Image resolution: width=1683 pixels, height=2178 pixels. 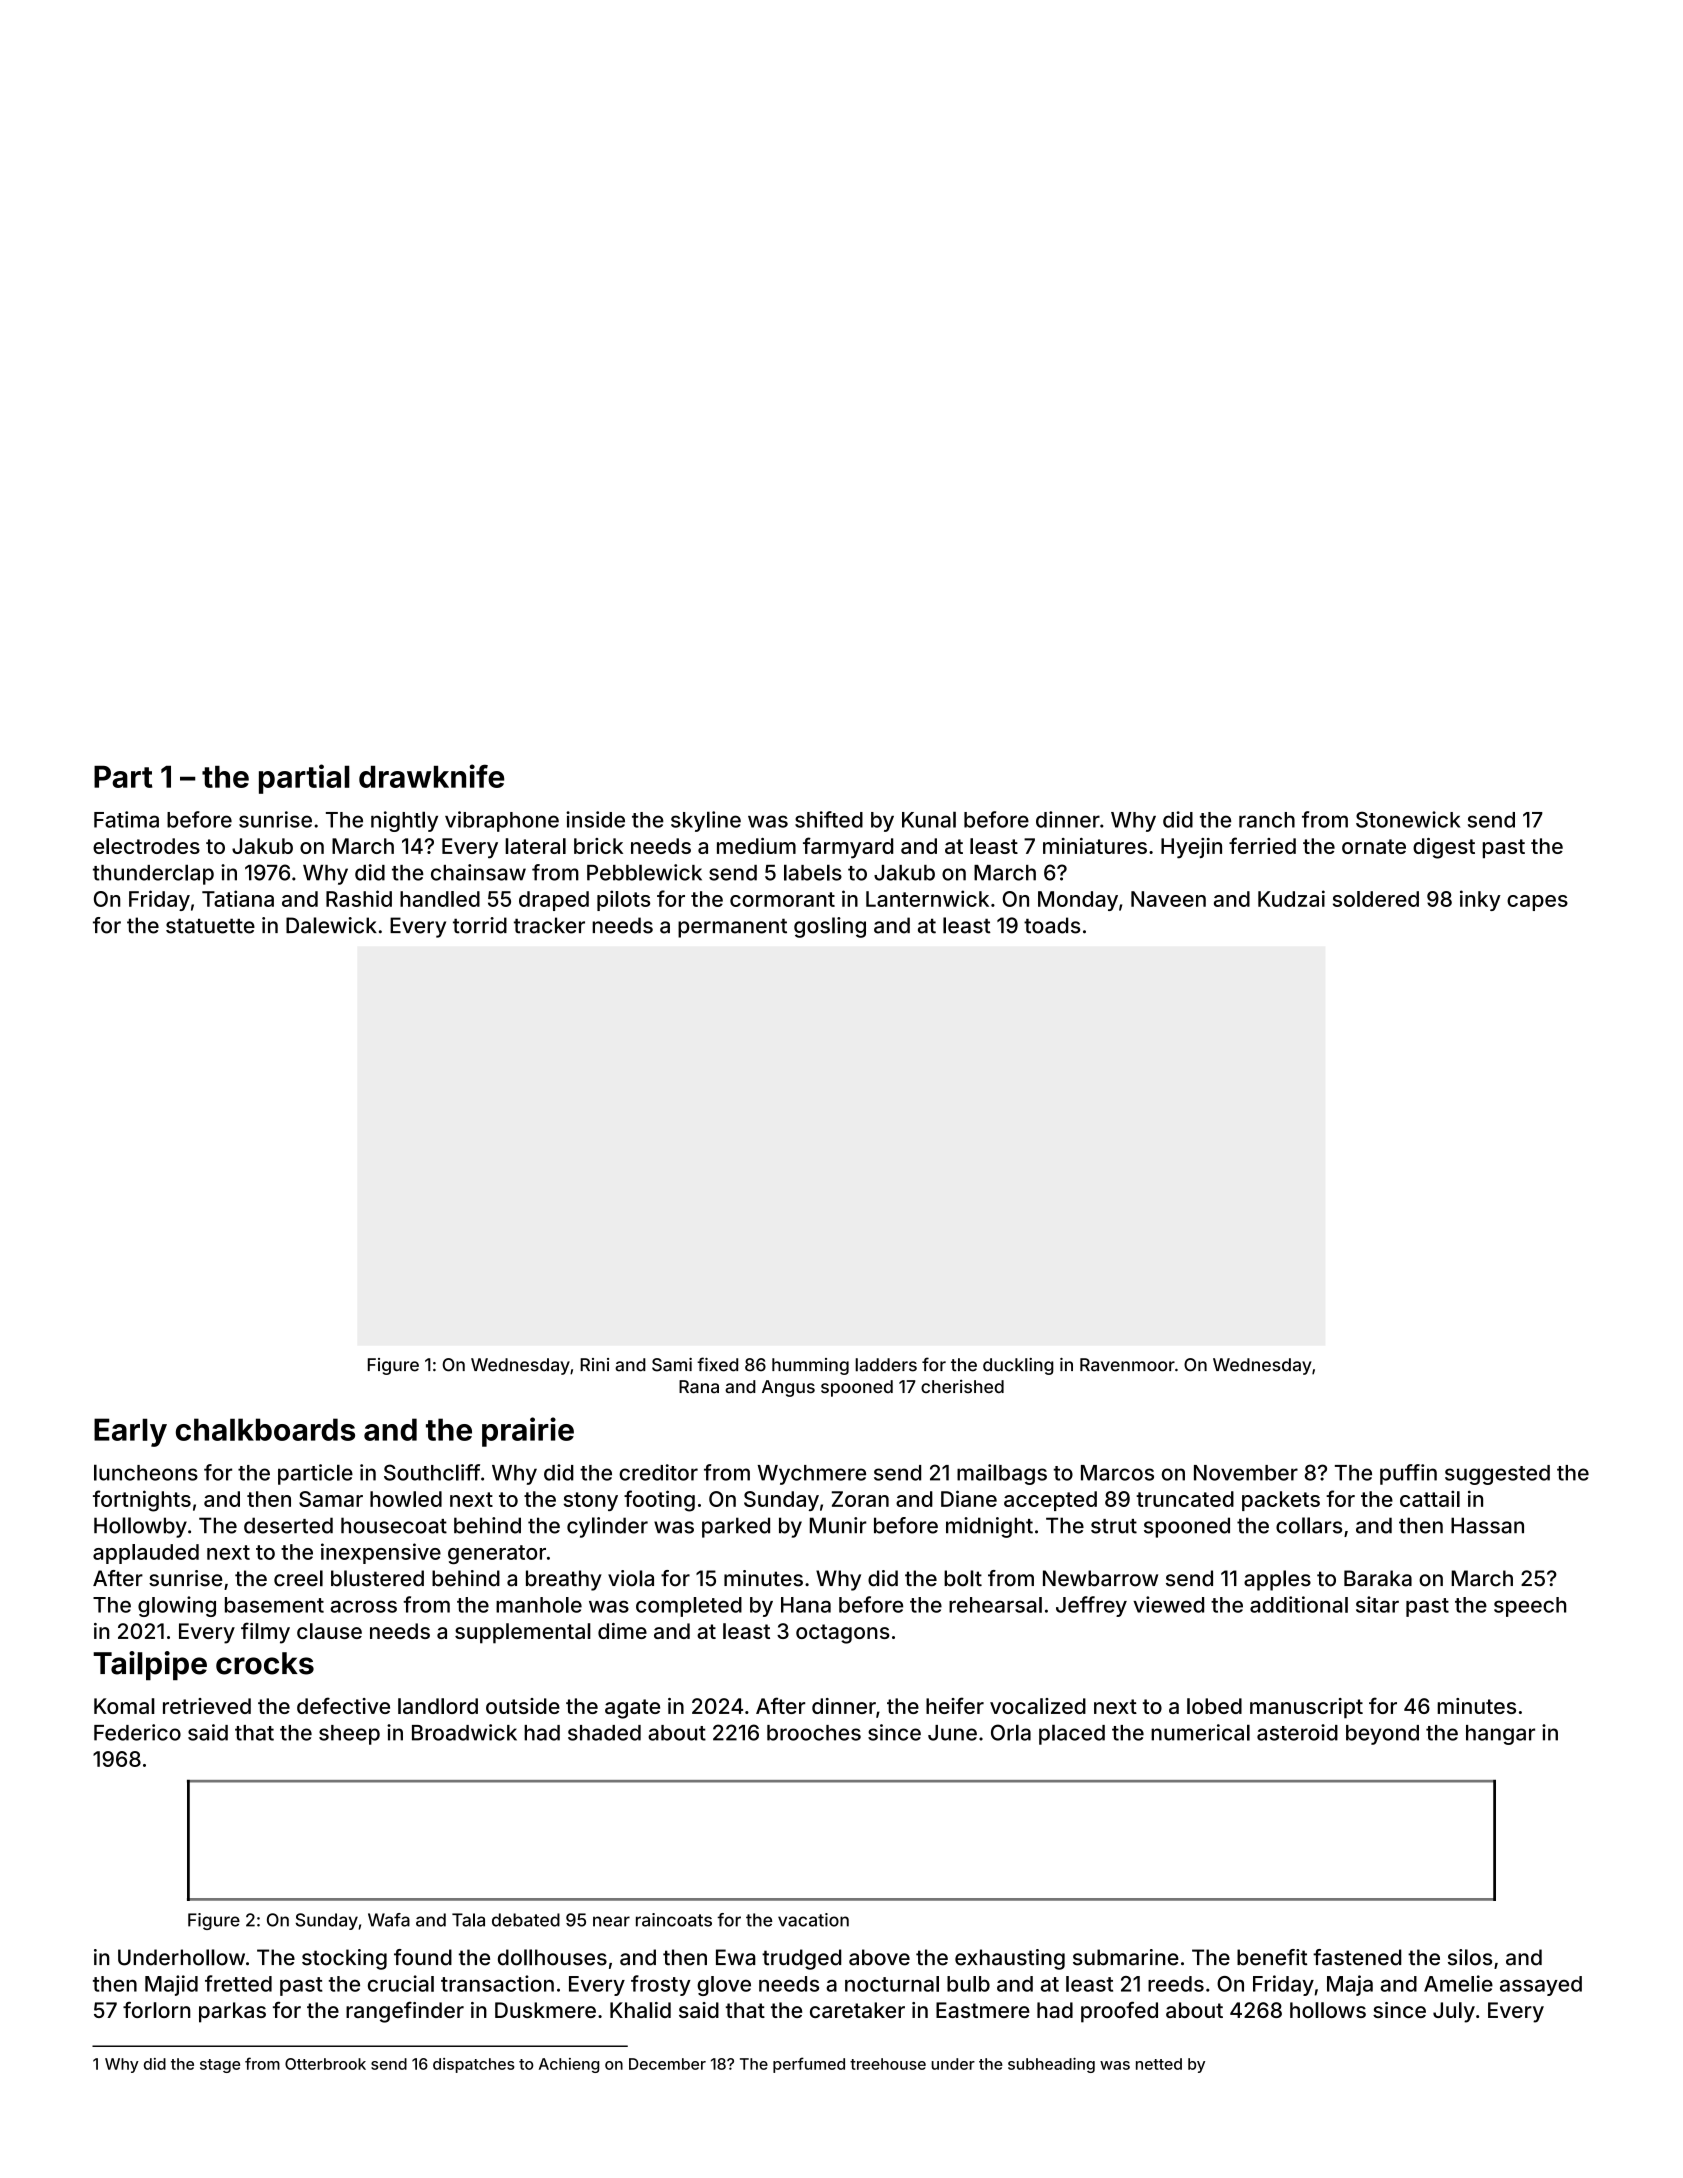 I want to click on Rini, so click(x=594, y=1364).
